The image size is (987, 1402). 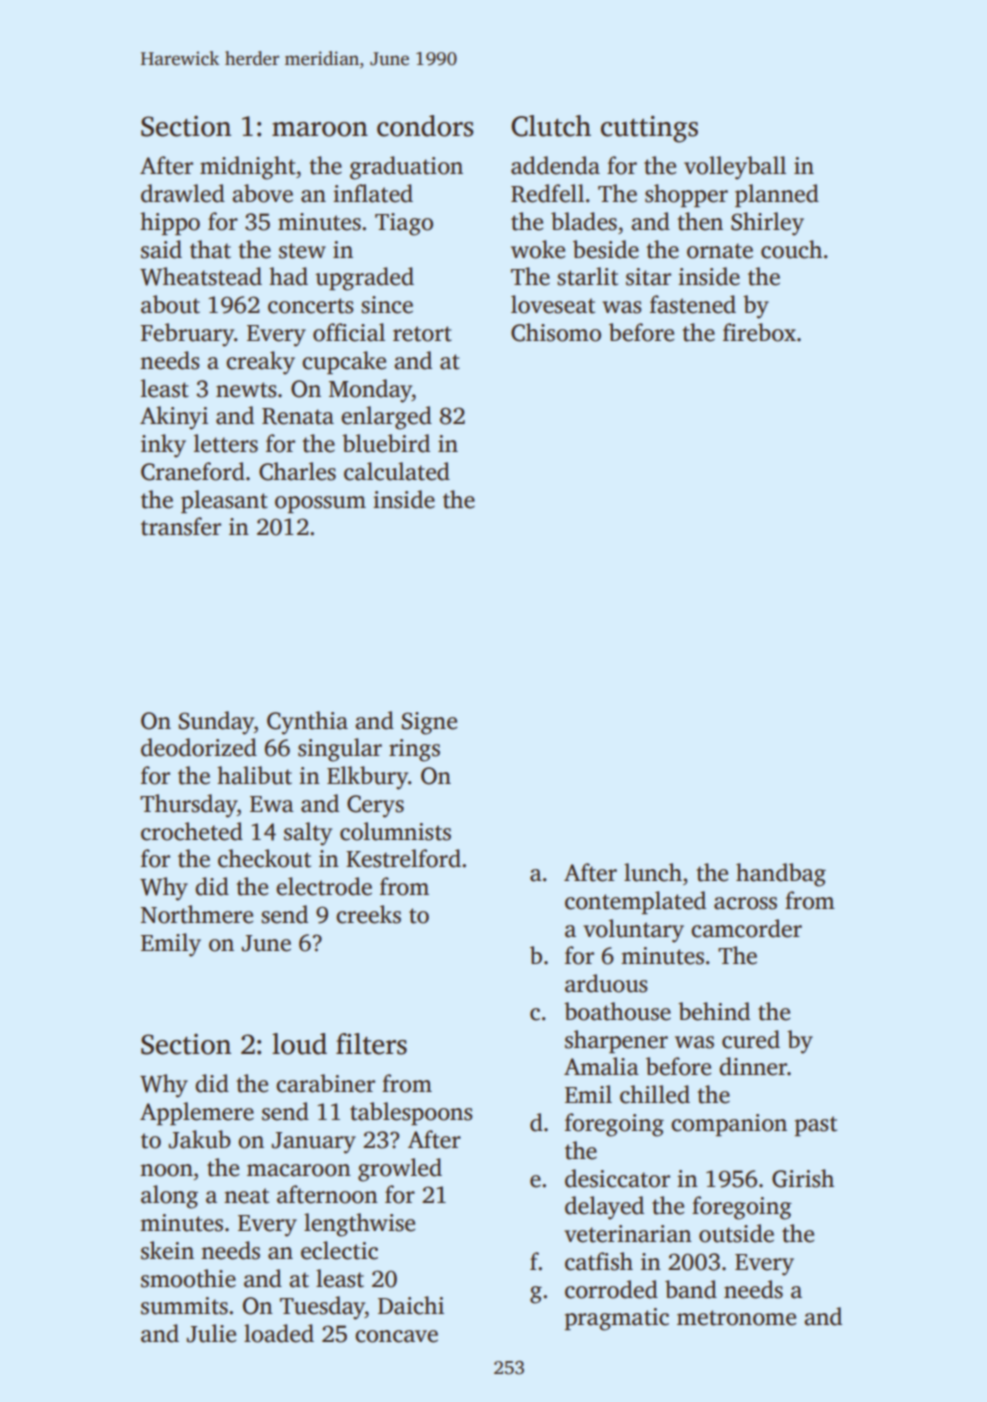 I want to click on opossum, so click(x=320, y=504).
